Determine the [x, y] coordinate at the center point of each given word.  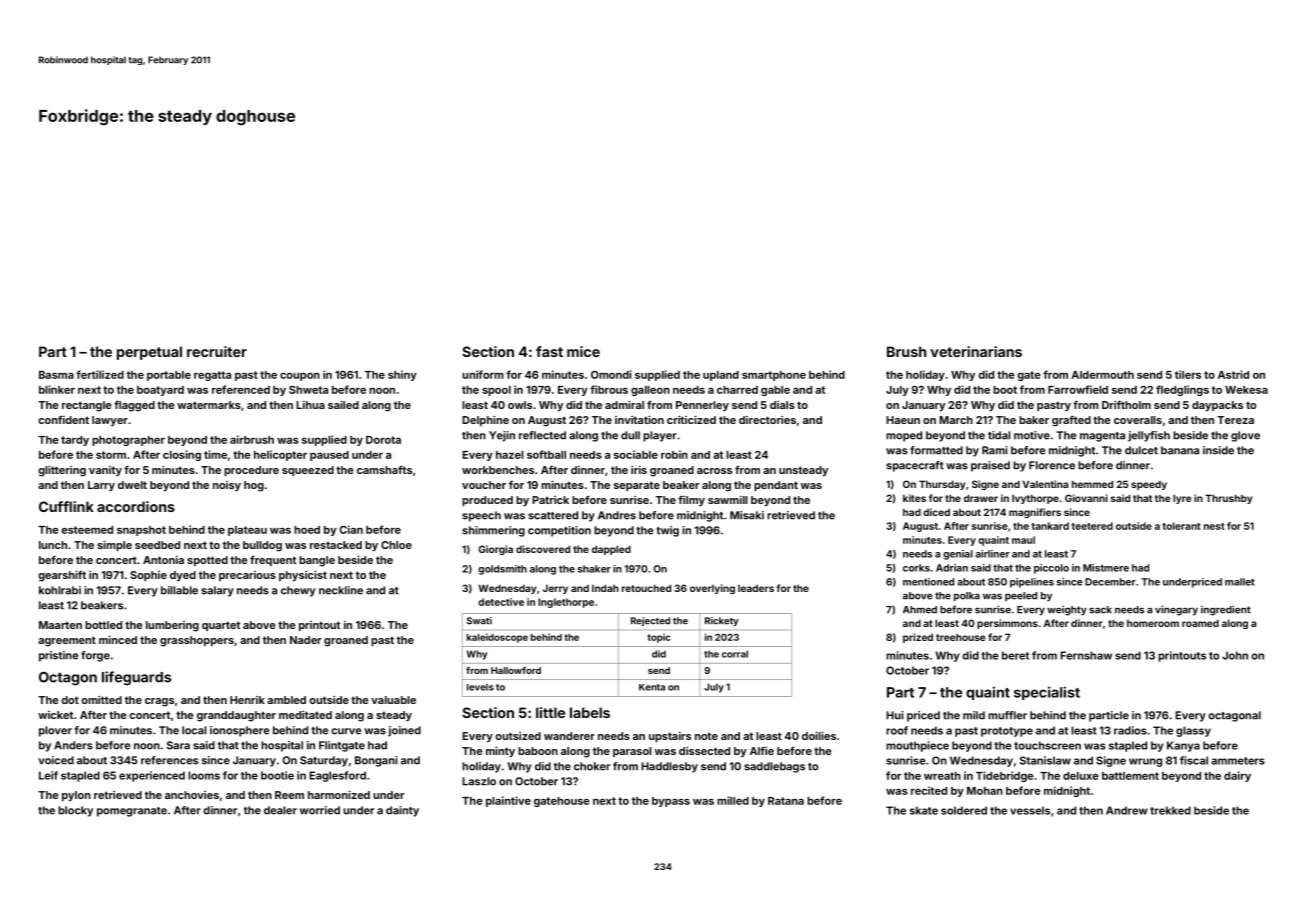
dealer [280, 810]
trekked [1170, 810]
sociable [636, 454]
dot [70, 700]
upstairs [670, 737]
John [1235, 655]
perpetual [149, 353]
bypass [671, 802]
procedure [251, 471]
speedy [1149, 485]
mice [583, 351]
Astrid [1233, 374]
